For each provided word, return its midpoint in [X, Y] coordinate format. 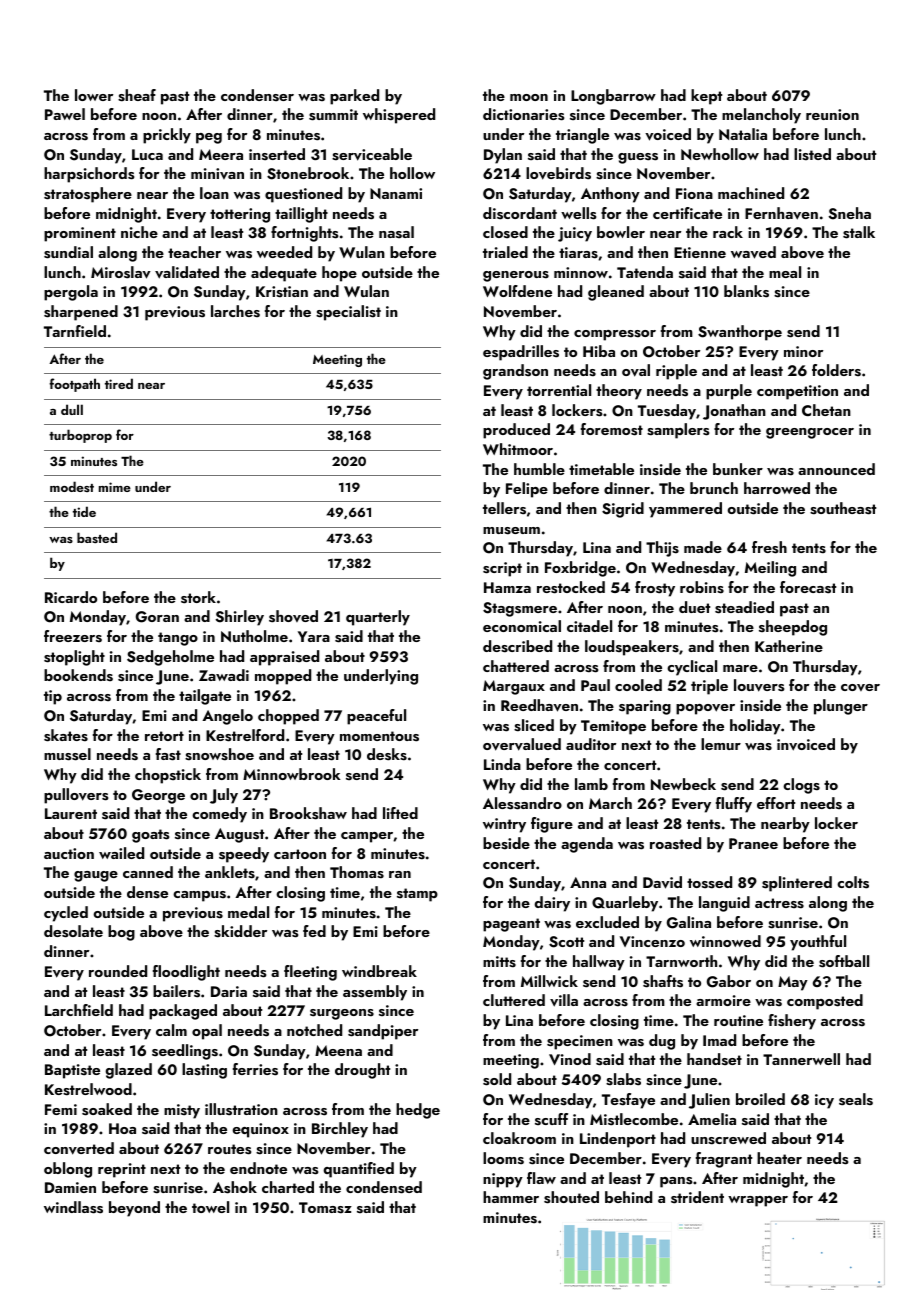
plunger [841, 707]
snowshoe [219, 754]
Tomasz [325, 1208]
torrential [559, 390]
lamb [591, 784]
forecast [808, 587]
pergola [71, 293]
